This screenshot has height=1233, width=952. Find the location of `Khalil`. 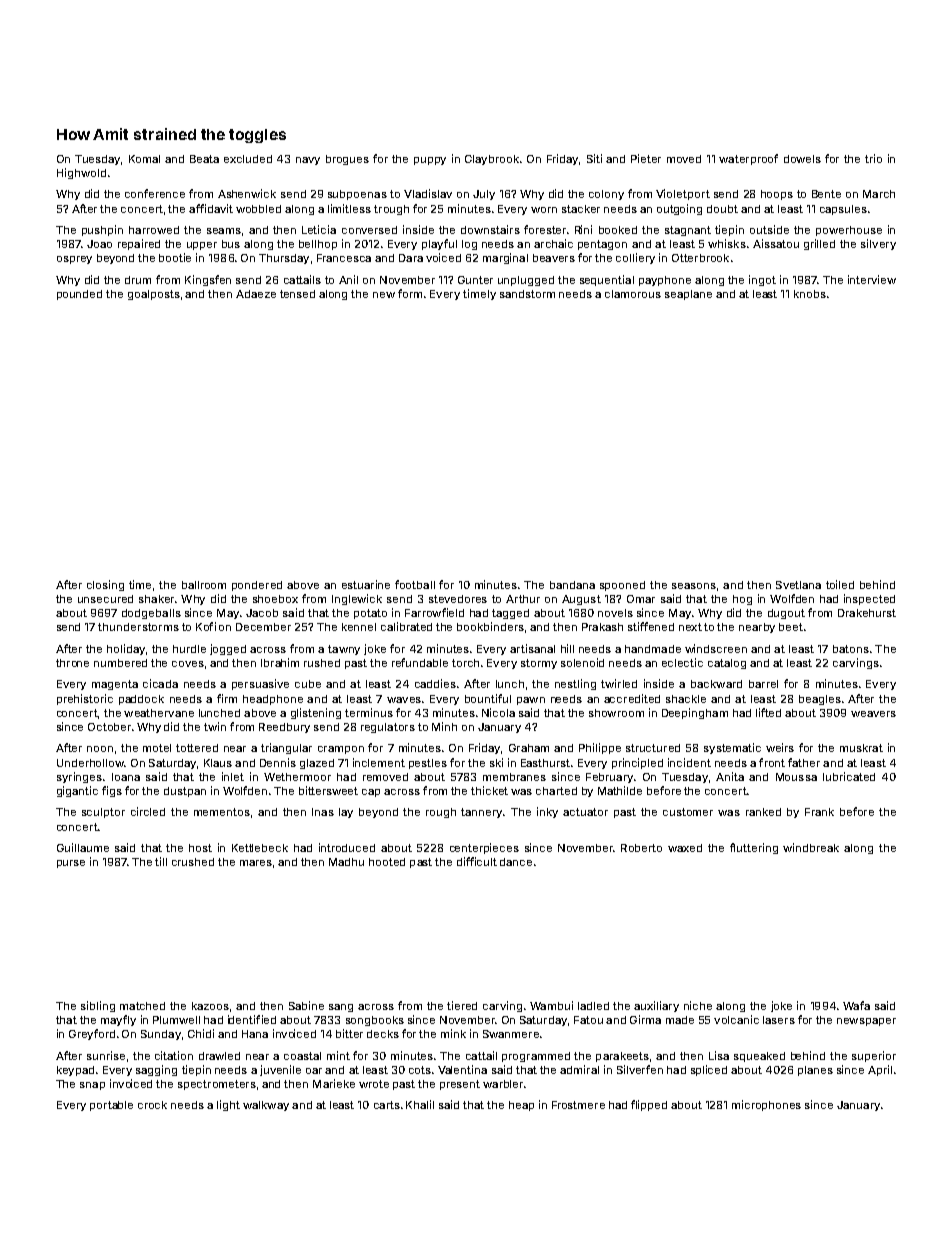

Khalil is located at coordinates (420, 1104).
